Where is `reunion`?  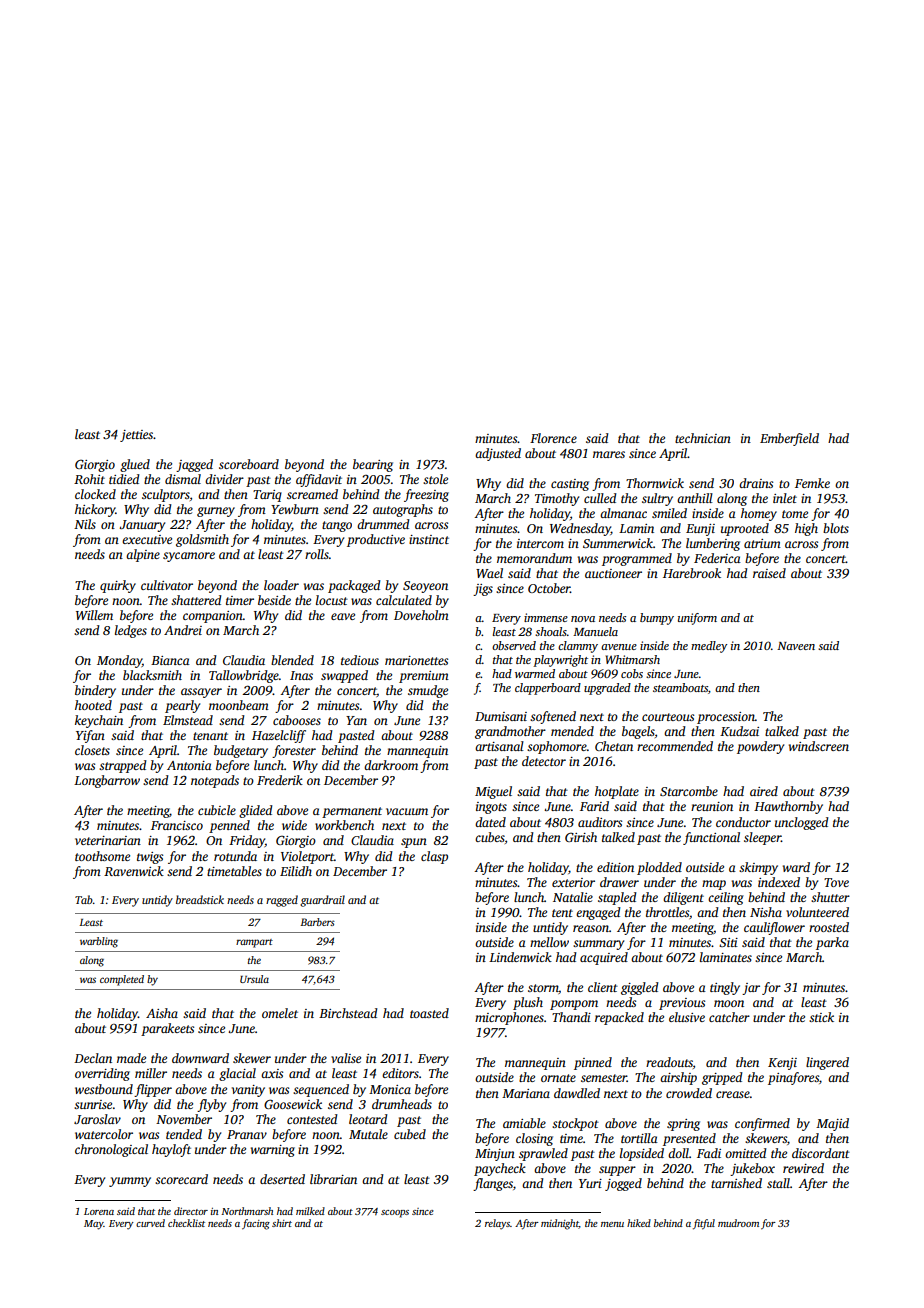 reunion is located at coordinates (712, 806).
